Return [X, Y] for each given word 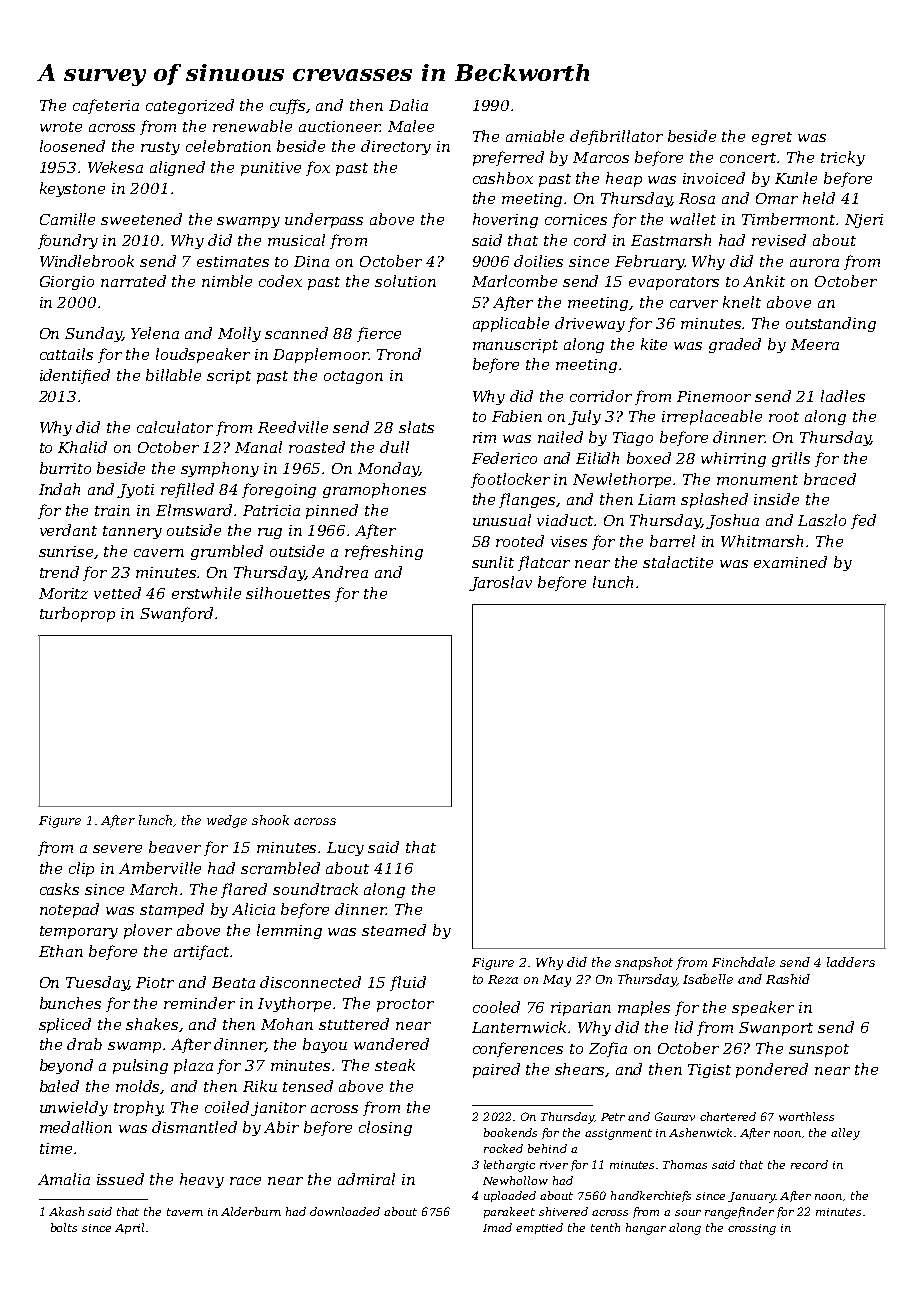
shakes [153, 1025]
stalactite [678, 562]
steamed [394, 930]
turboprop [77, 614]
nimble [227, 281]
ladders [851, 962]
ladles [843, 396]
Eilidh [597, 458]
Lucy [345, 849]
